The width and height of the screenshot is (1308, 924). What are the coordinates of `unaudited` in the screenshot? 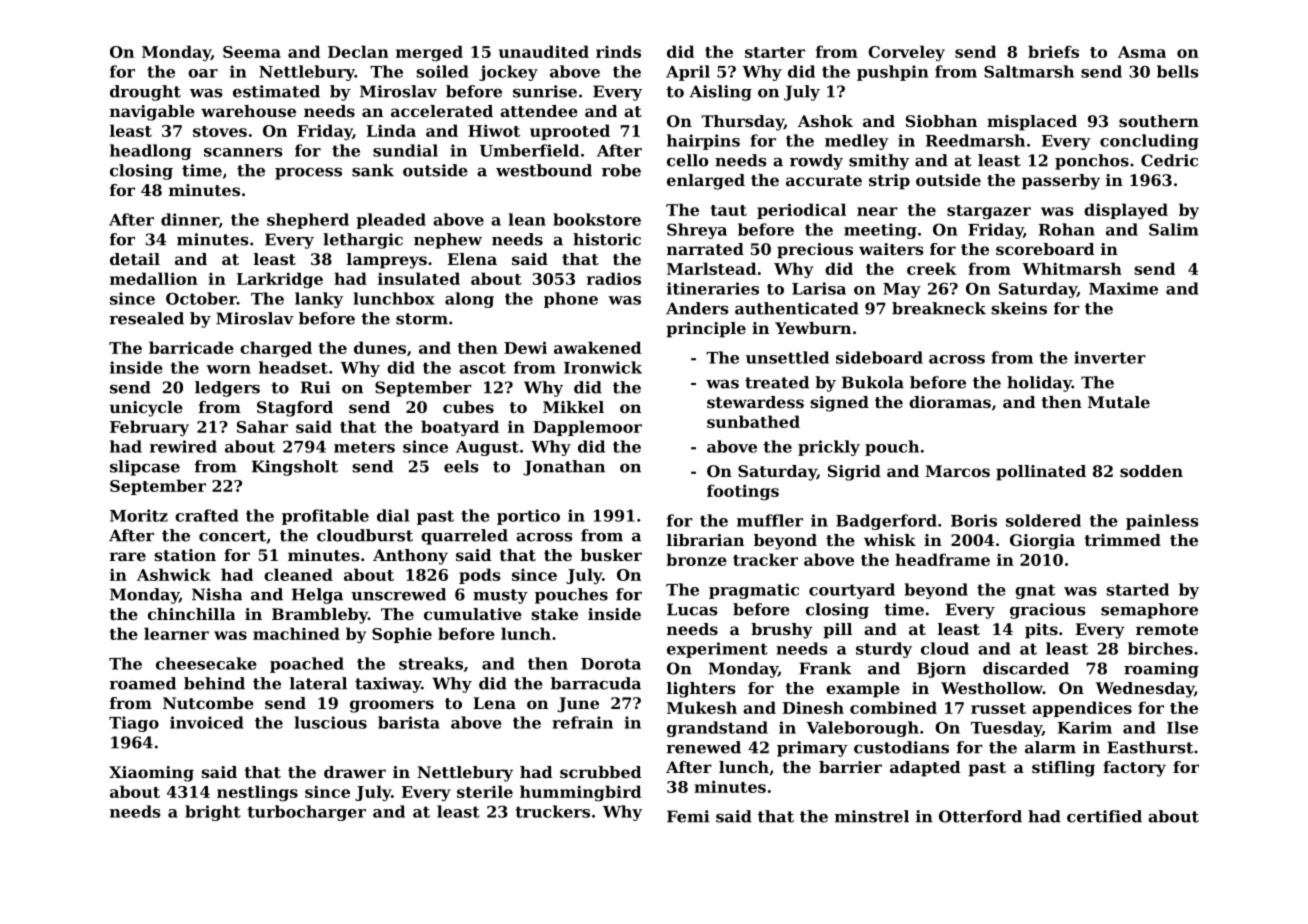 It's located at (544, 51).
